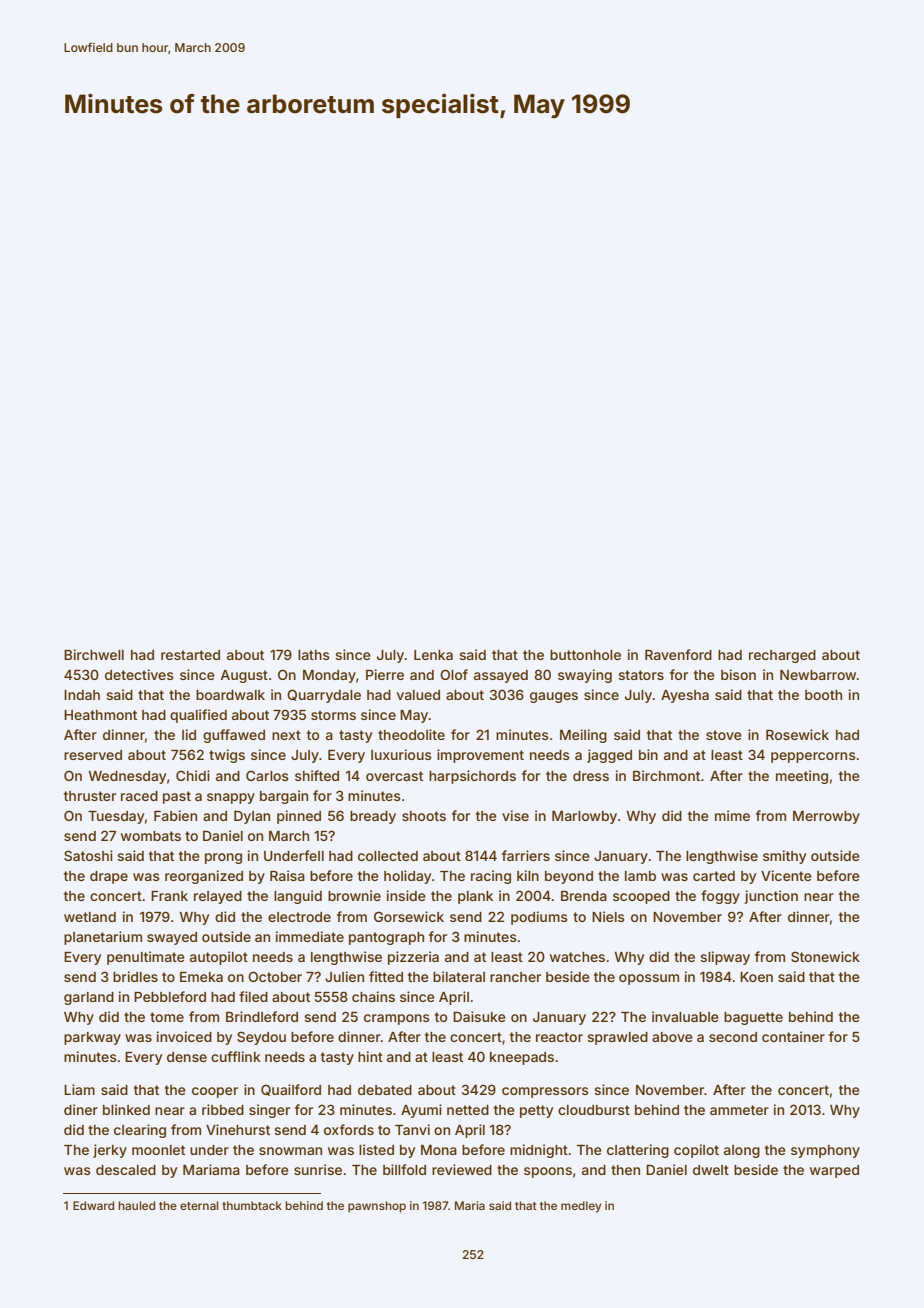  What do you see at coordinates (218, 897) in the document?
I see `relayed` at bounding box center [218, 897].
